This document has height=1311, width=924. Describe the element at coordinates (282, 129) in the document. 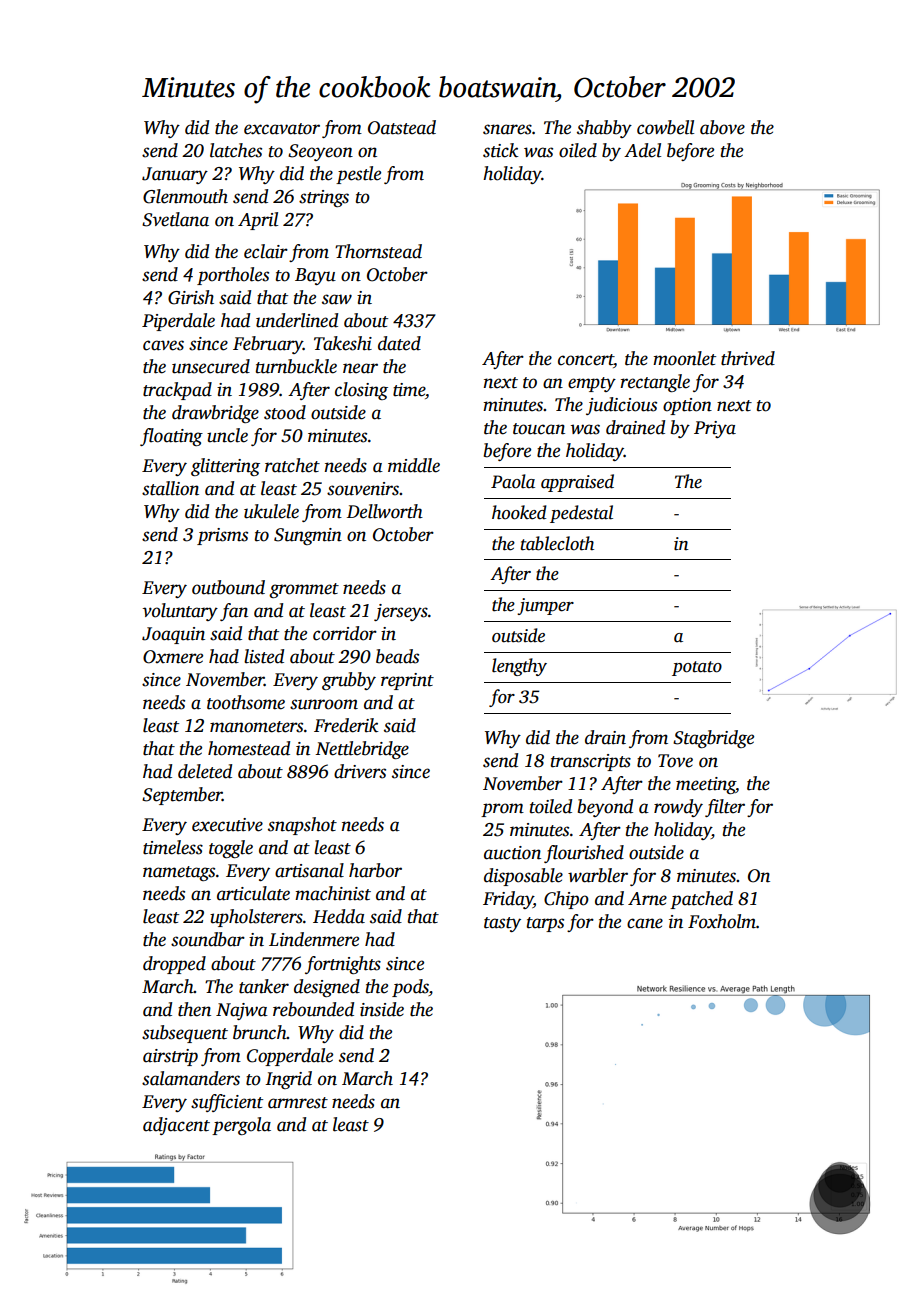

I see `excavator` at that location.
